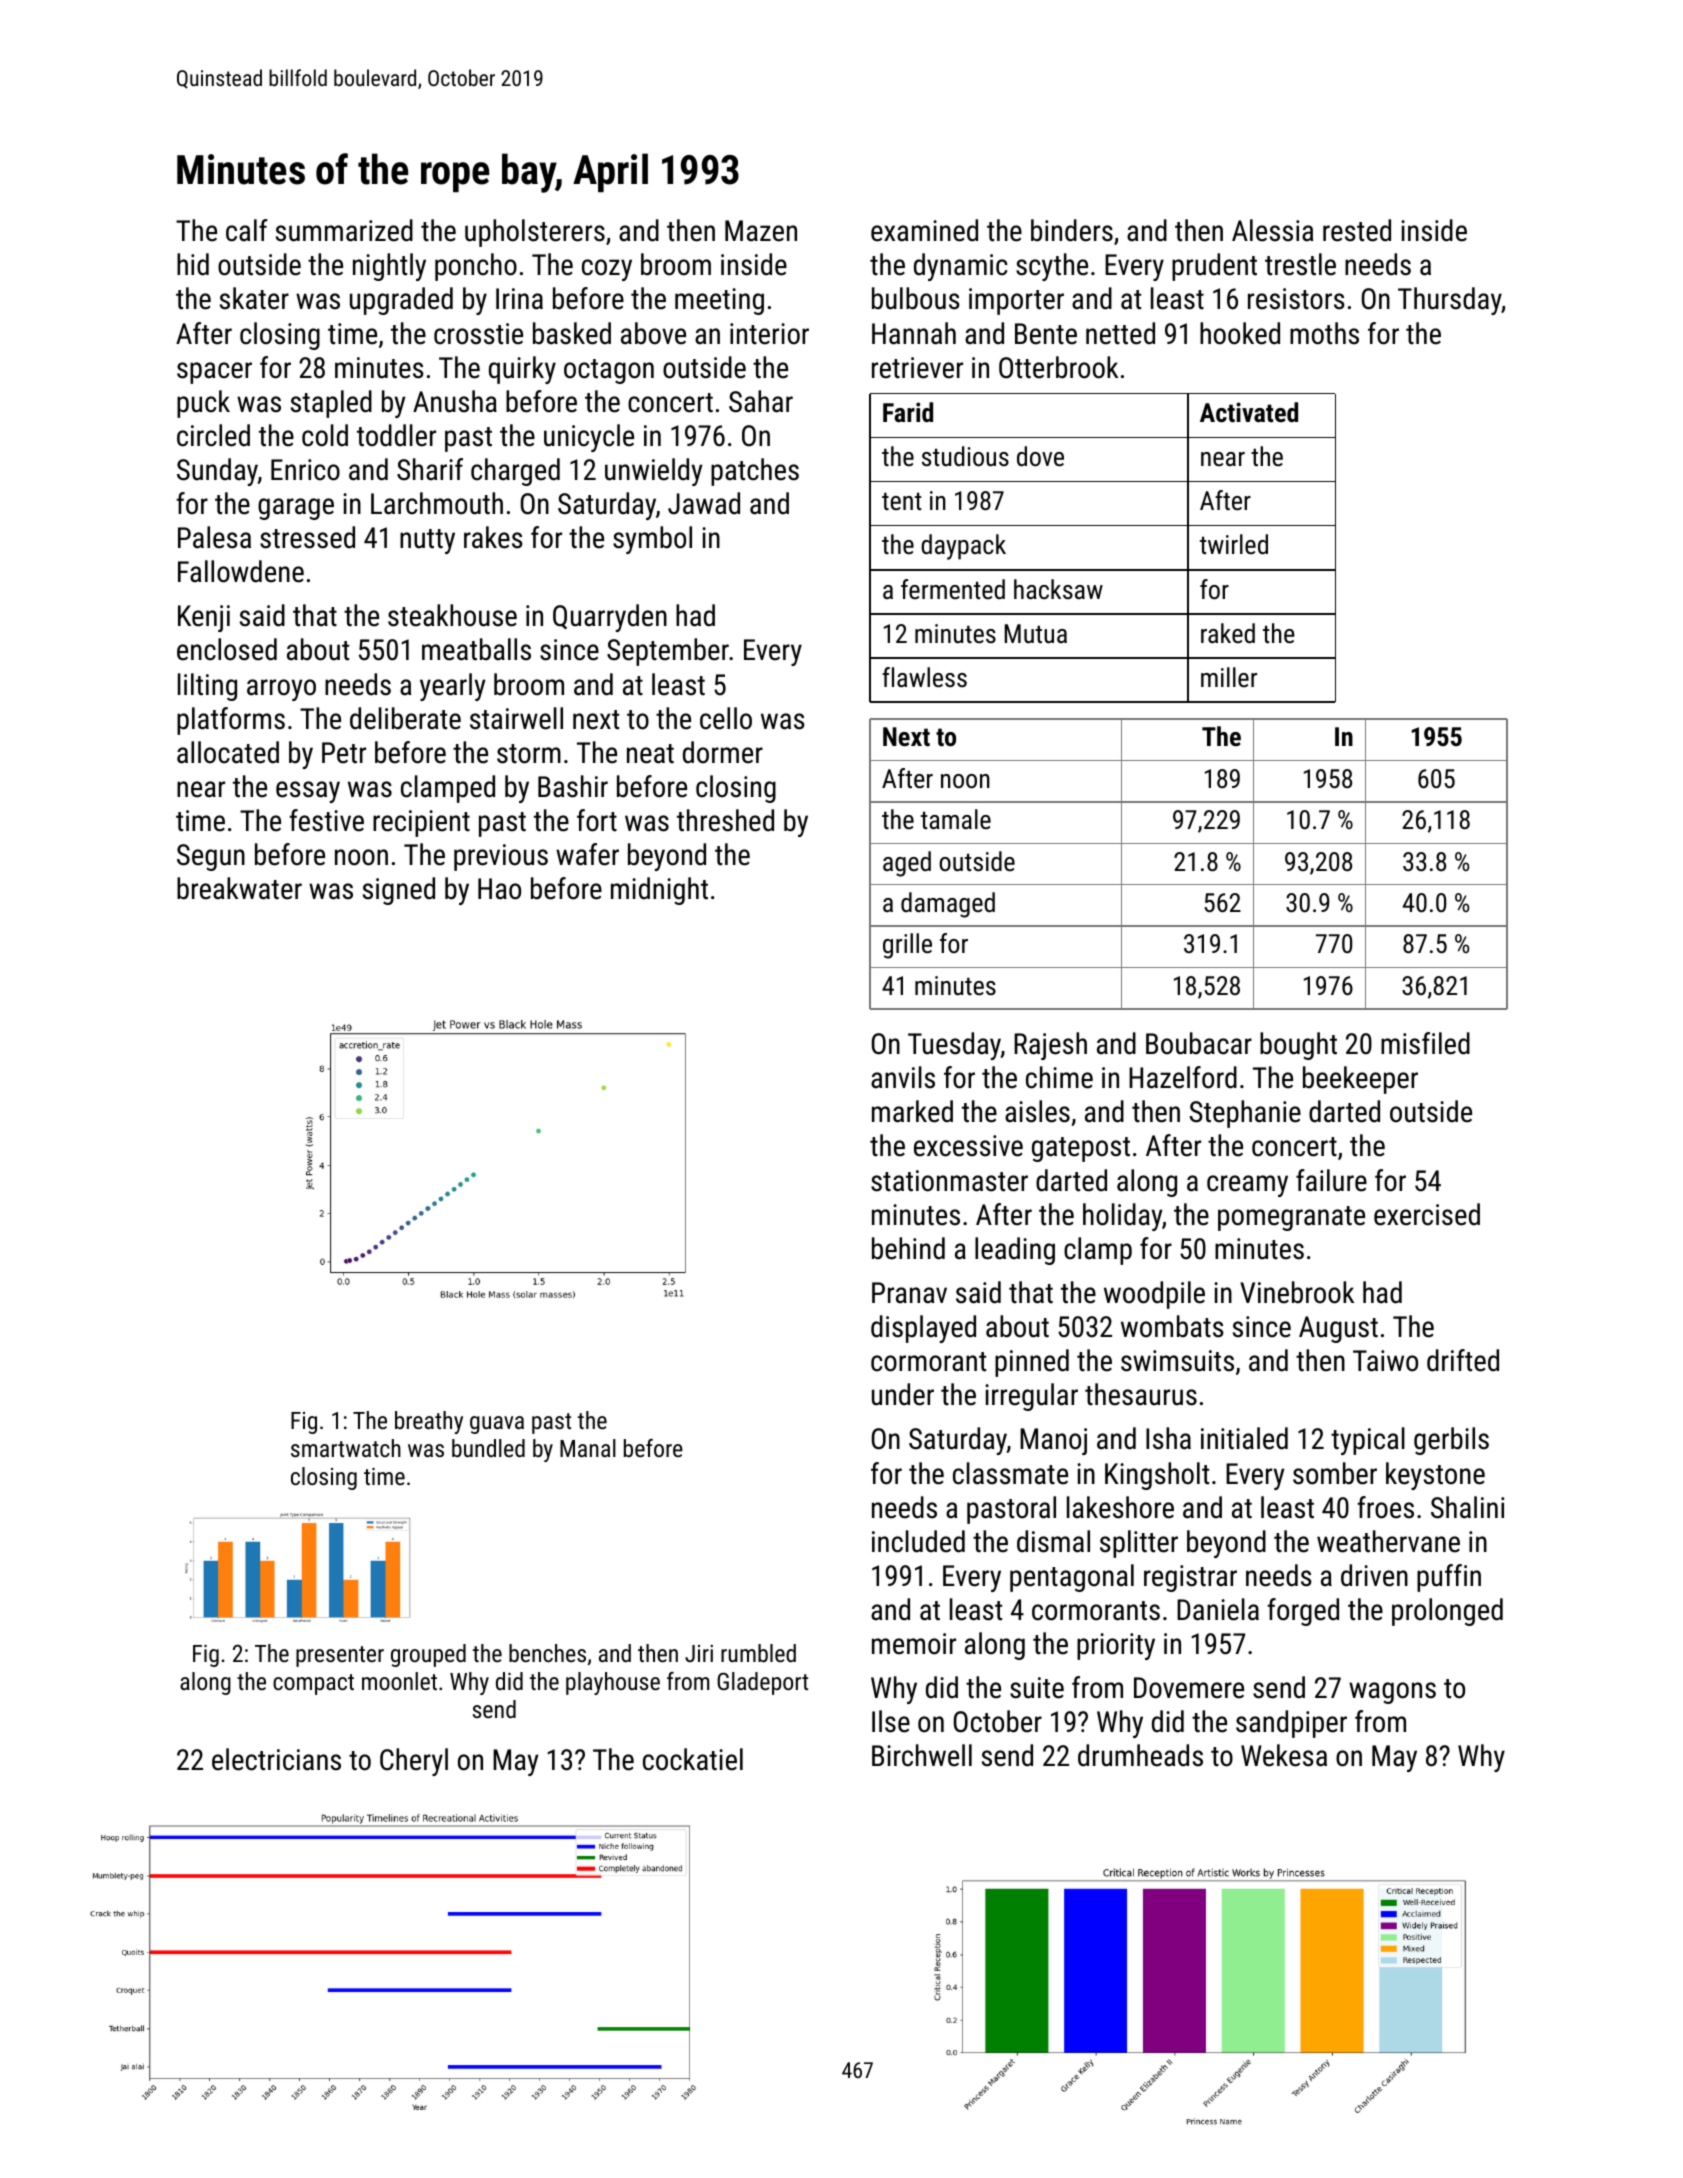  I want to click on guava, so click(497, 1425).
